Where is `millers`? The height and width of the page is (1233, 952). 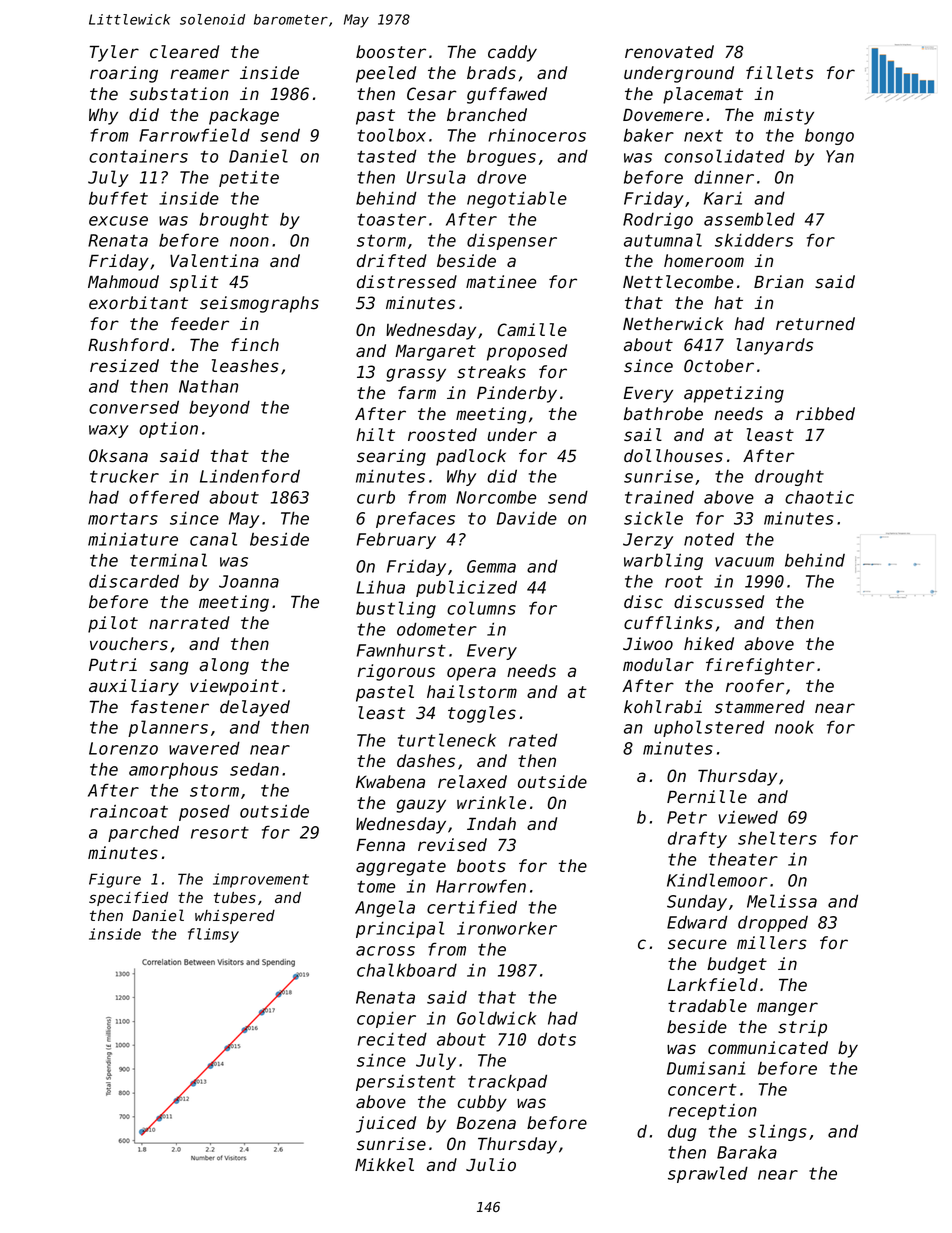
millers is located at coordinates (772, 943).
